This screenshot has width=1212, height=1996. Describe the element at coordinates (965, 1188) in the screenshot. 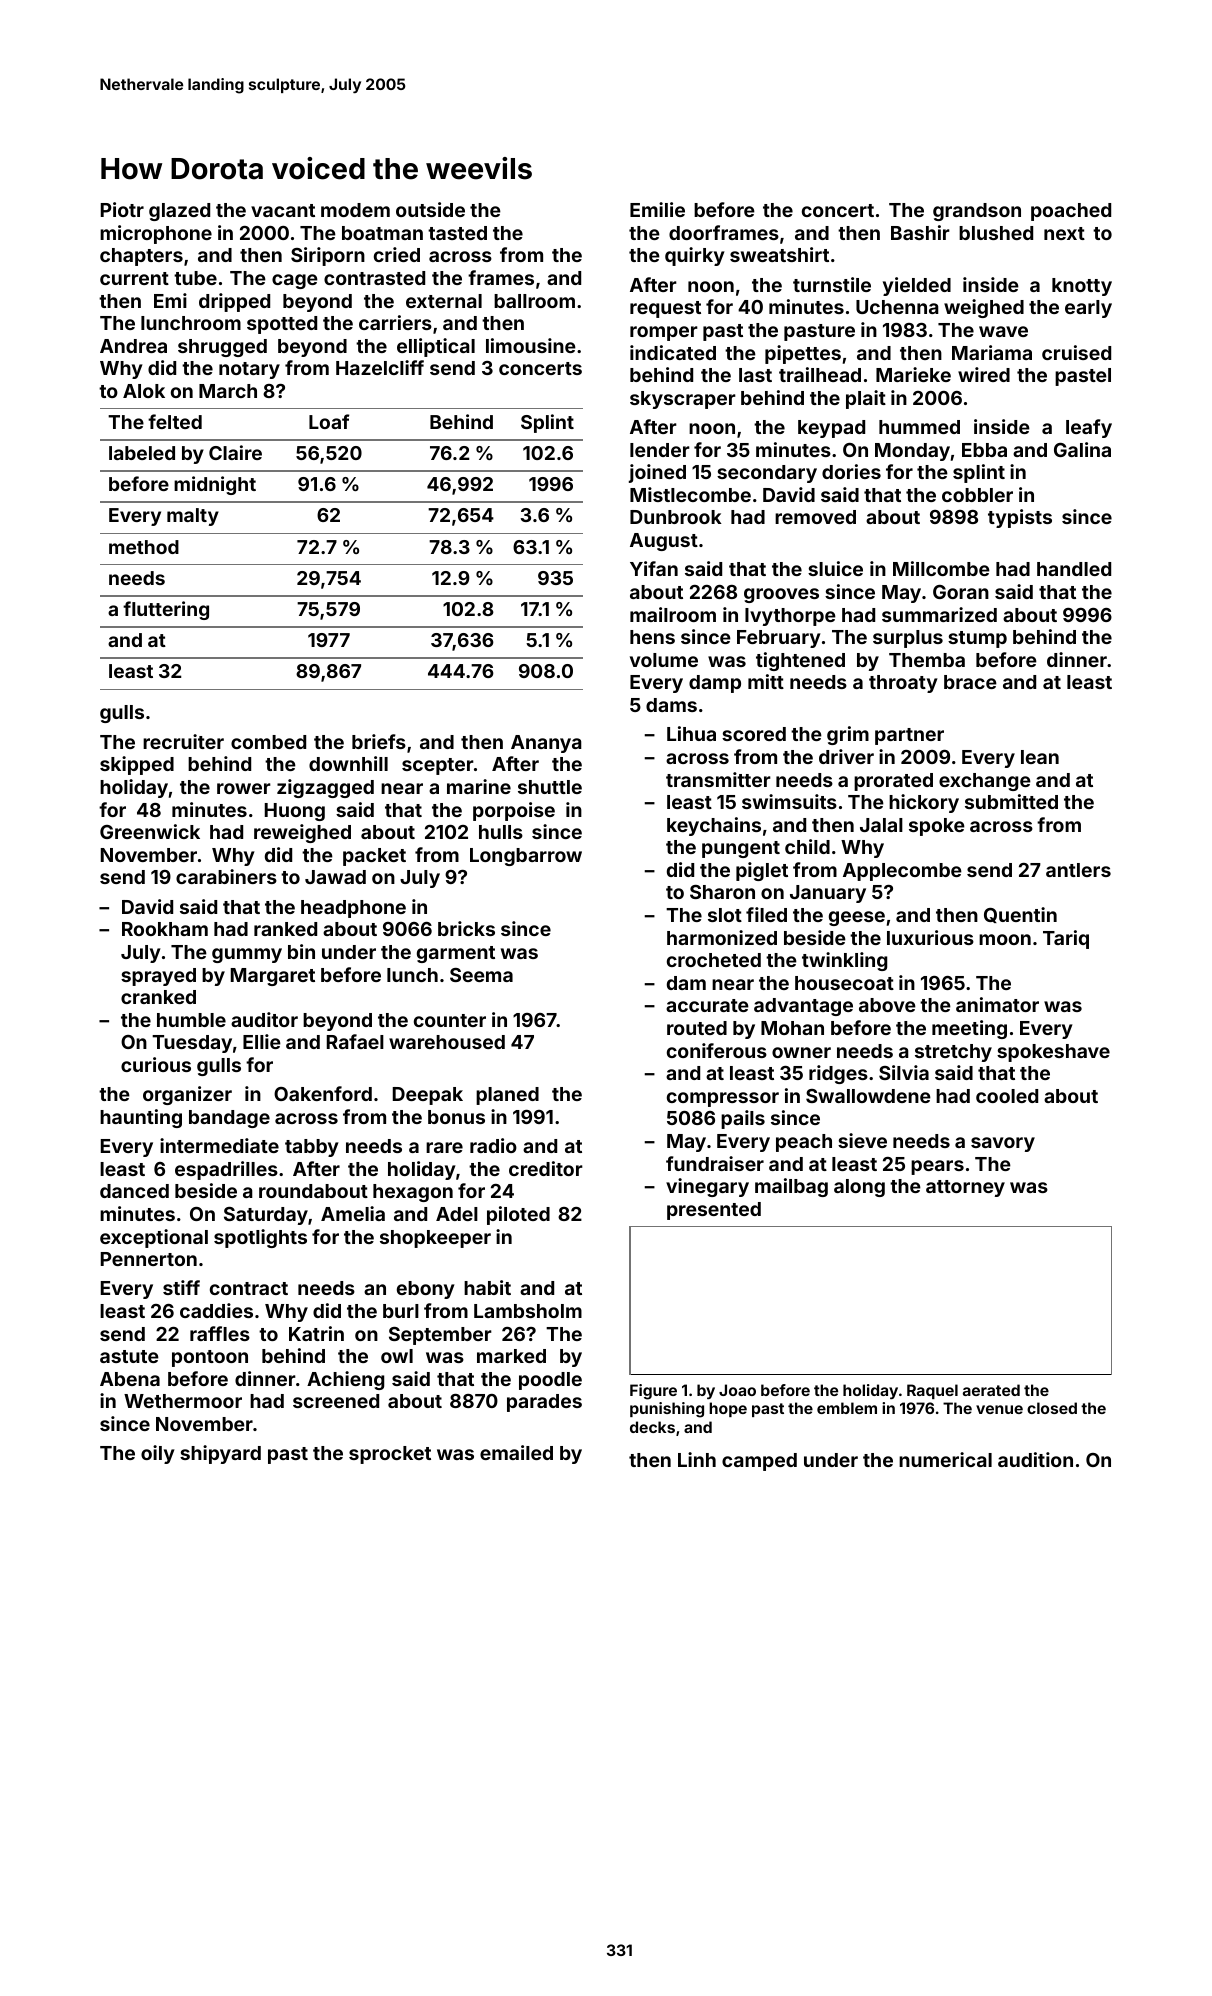

I see `attorney` at that location.
